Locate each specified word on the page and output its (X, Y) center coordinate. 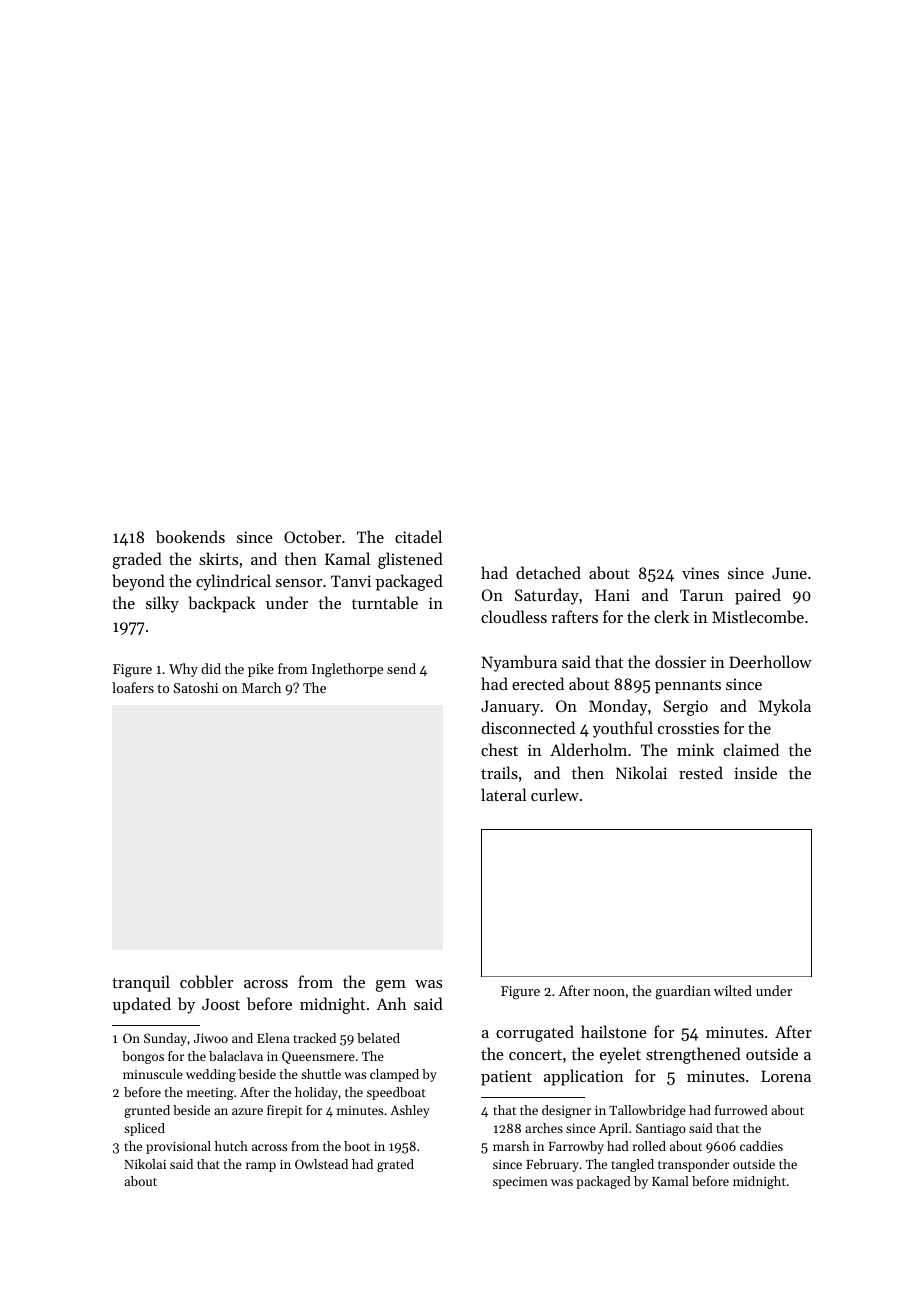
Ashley (410, 1111)
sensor (299, 583)
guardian (683, 992)
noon (609, 992)
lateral (503, 794)
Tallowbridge (647, 1111)
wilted (733, 990)
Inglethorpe (347, 670)
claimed (751, 749)
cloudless (514, 616)
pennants (688, 687)
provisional (178, 1147)
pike (261, 670)
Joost (221, 1004)
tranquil (141, 983)
